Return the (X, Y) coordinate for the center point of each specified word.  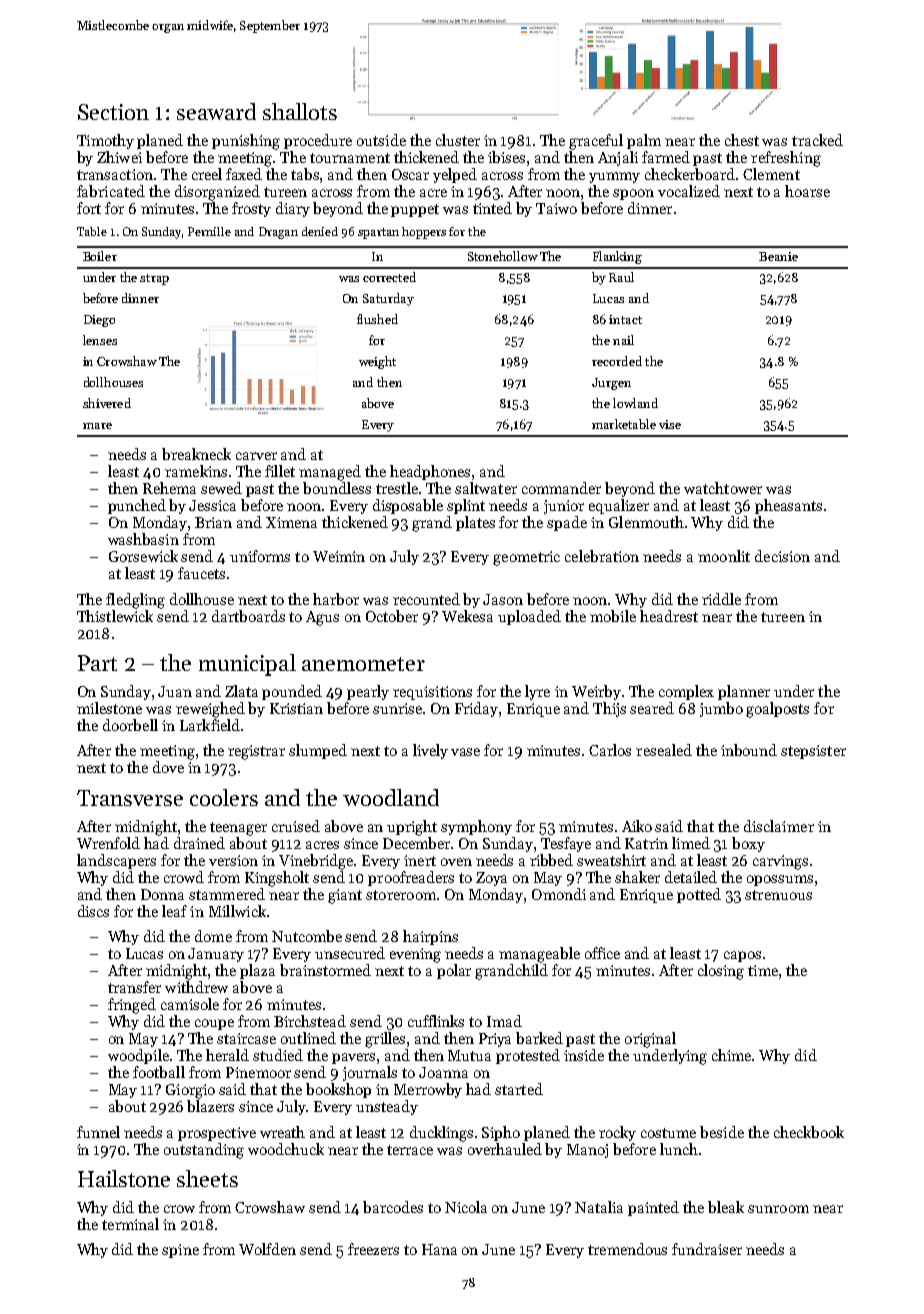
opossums (780, 880)
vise (670, 424)
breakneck (196, 454)
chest (742, 140)
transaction (115, 174)
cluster (458, 140)
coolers (224, 797)
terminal (130, 1224)
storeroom (401, 895)
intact (625, 319)
